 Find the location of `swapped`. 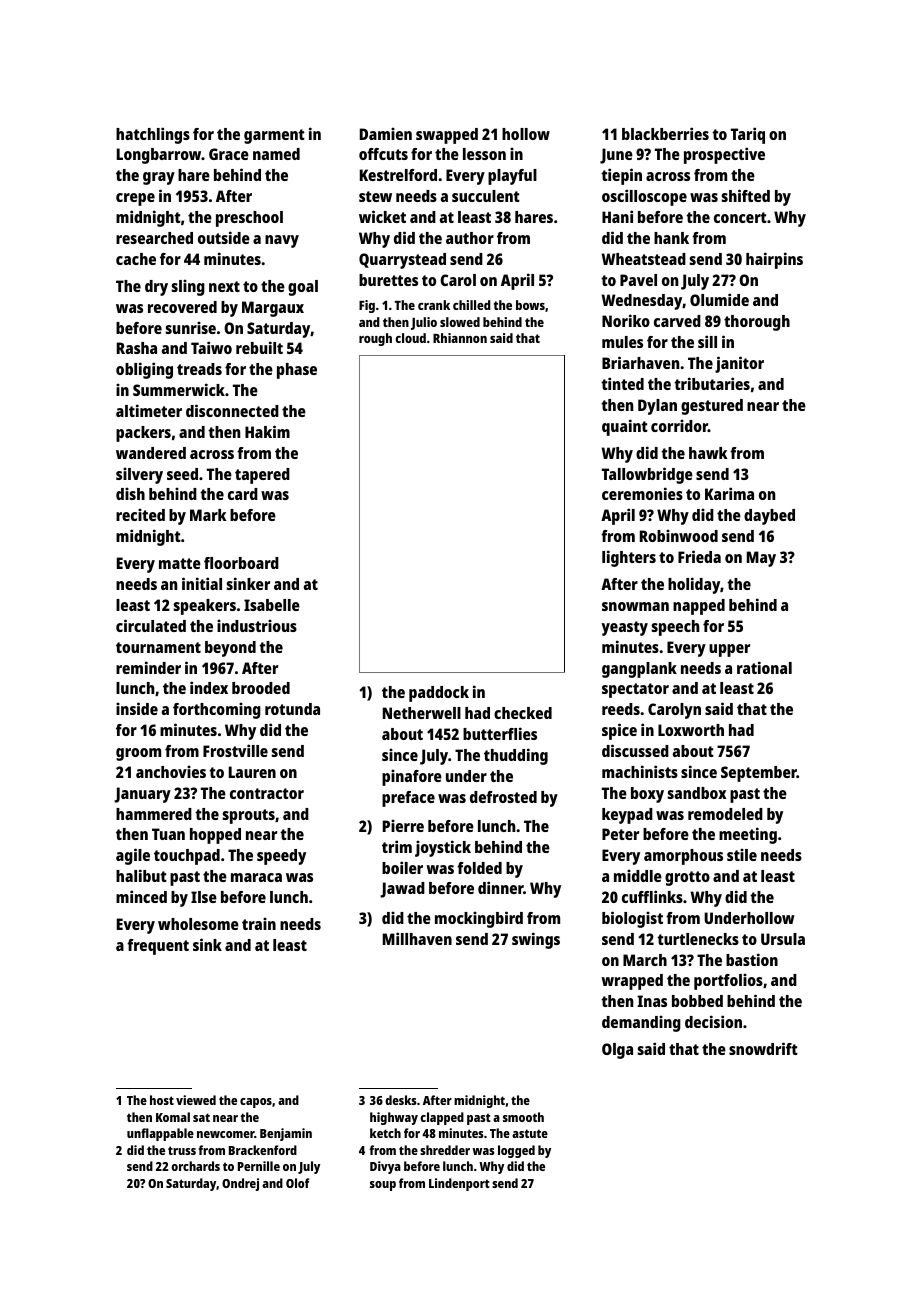

swapped is located at coordinates (447, 136).
